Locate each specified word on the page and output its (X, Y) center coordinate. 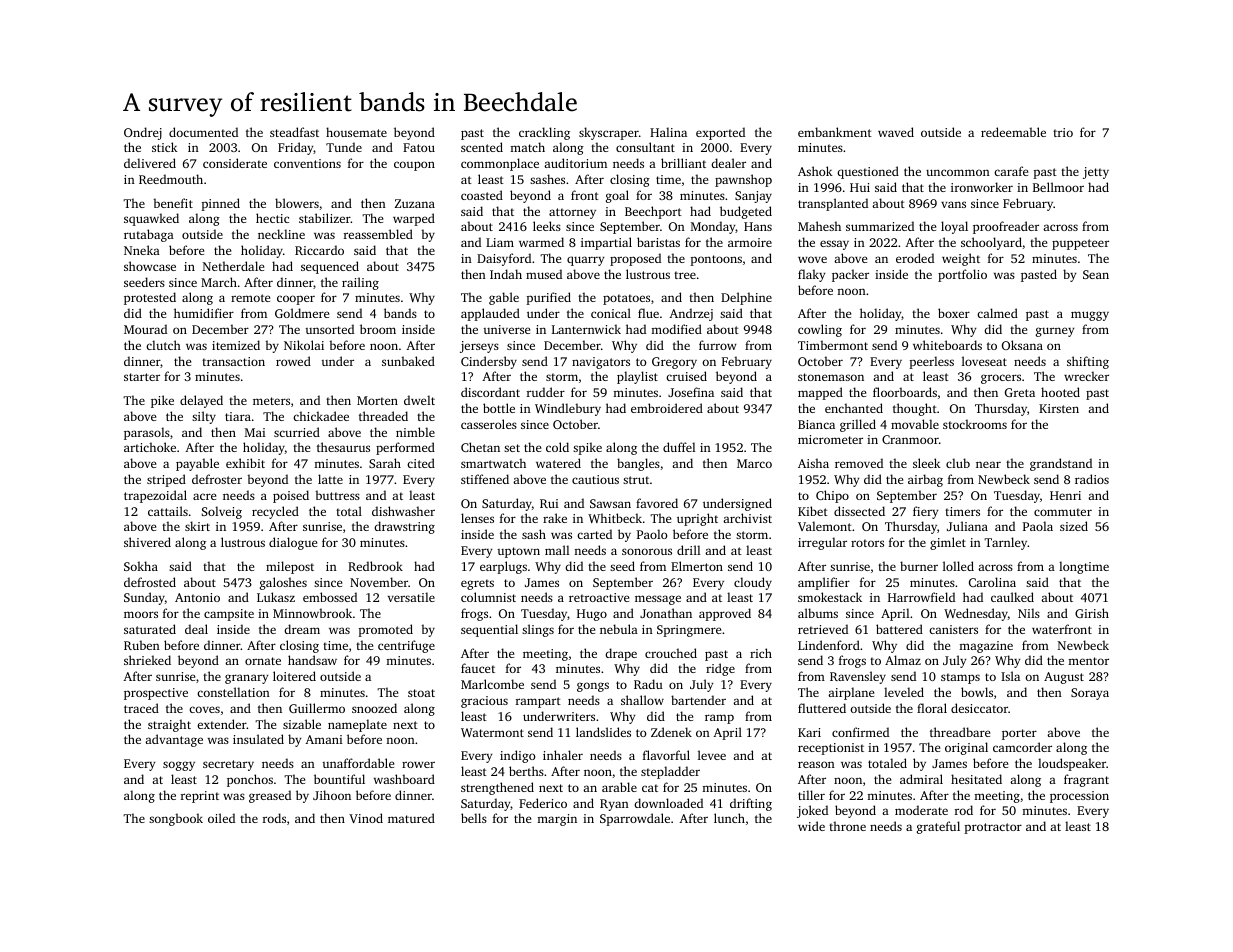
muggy (1090, 316)
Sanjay (753, 197)
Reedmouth (171, 179)
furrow (717, 345)
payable (197, 464)
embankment (835, 132)
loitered (294, 676)
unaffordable (358, 763)
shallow (642, 700)
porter (1019, 734)
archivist (747, 518)
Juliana (967, 526)
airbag (925, 480)
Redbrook (375, 566)
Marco (754, 463)
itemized (236, 345)
